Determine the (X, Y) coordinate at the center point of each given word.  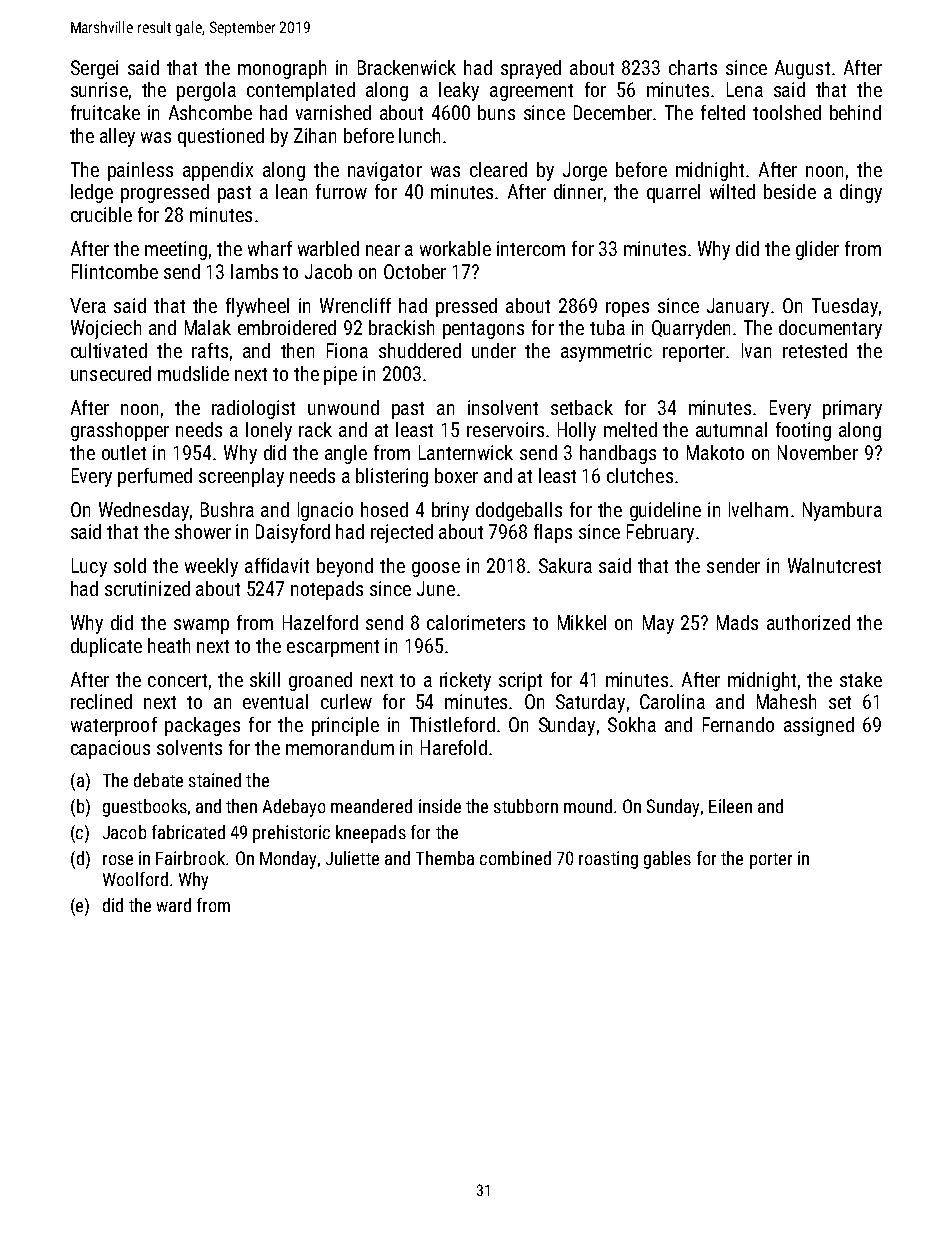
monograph (282, 69)
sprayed (531, 69)
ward (174, 905)
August (802, 69)
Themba (445, 858)
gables (667, 860)
